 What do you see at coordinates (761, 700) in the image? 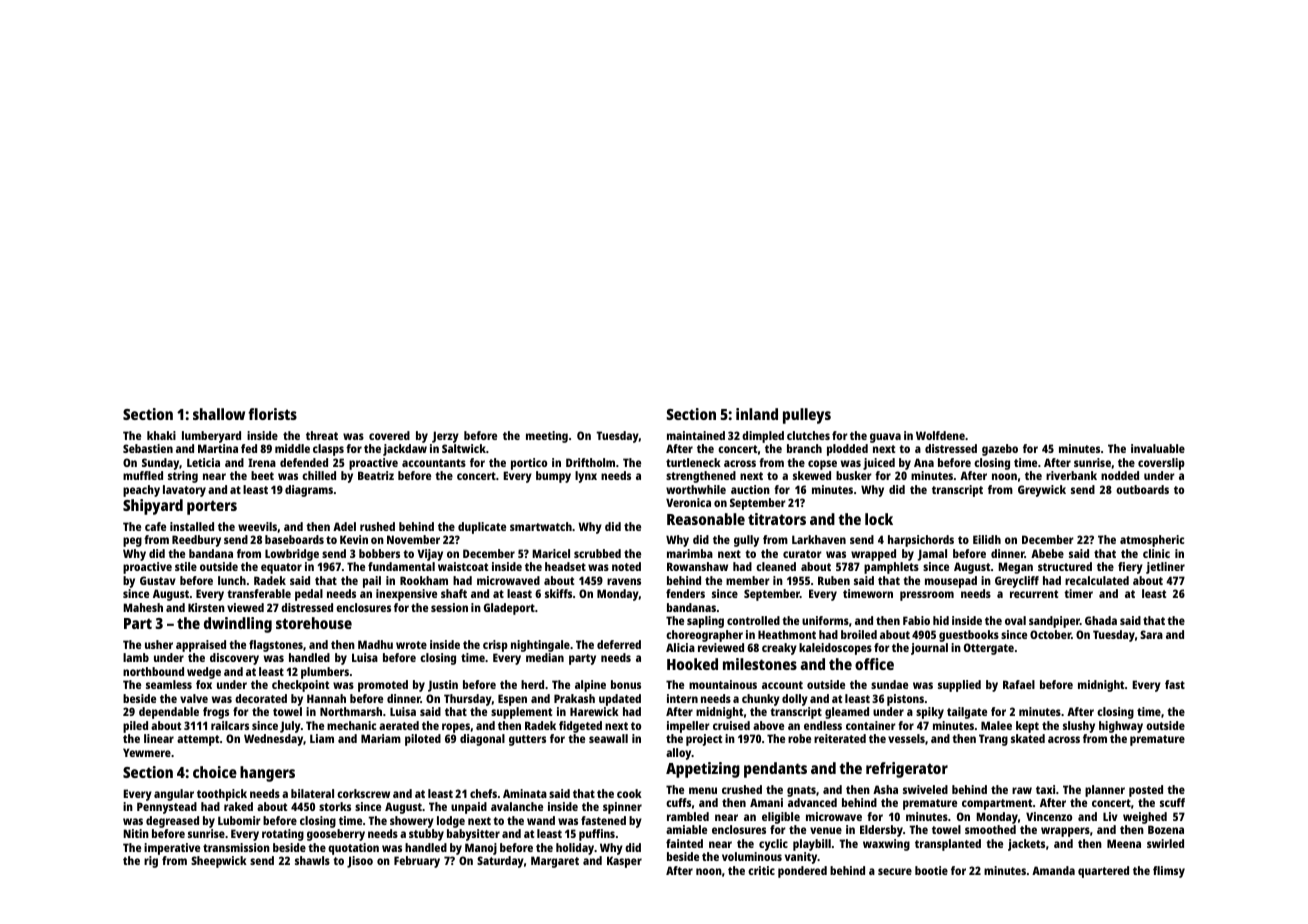
I see `chunky` at bounding box center [761, 700].
